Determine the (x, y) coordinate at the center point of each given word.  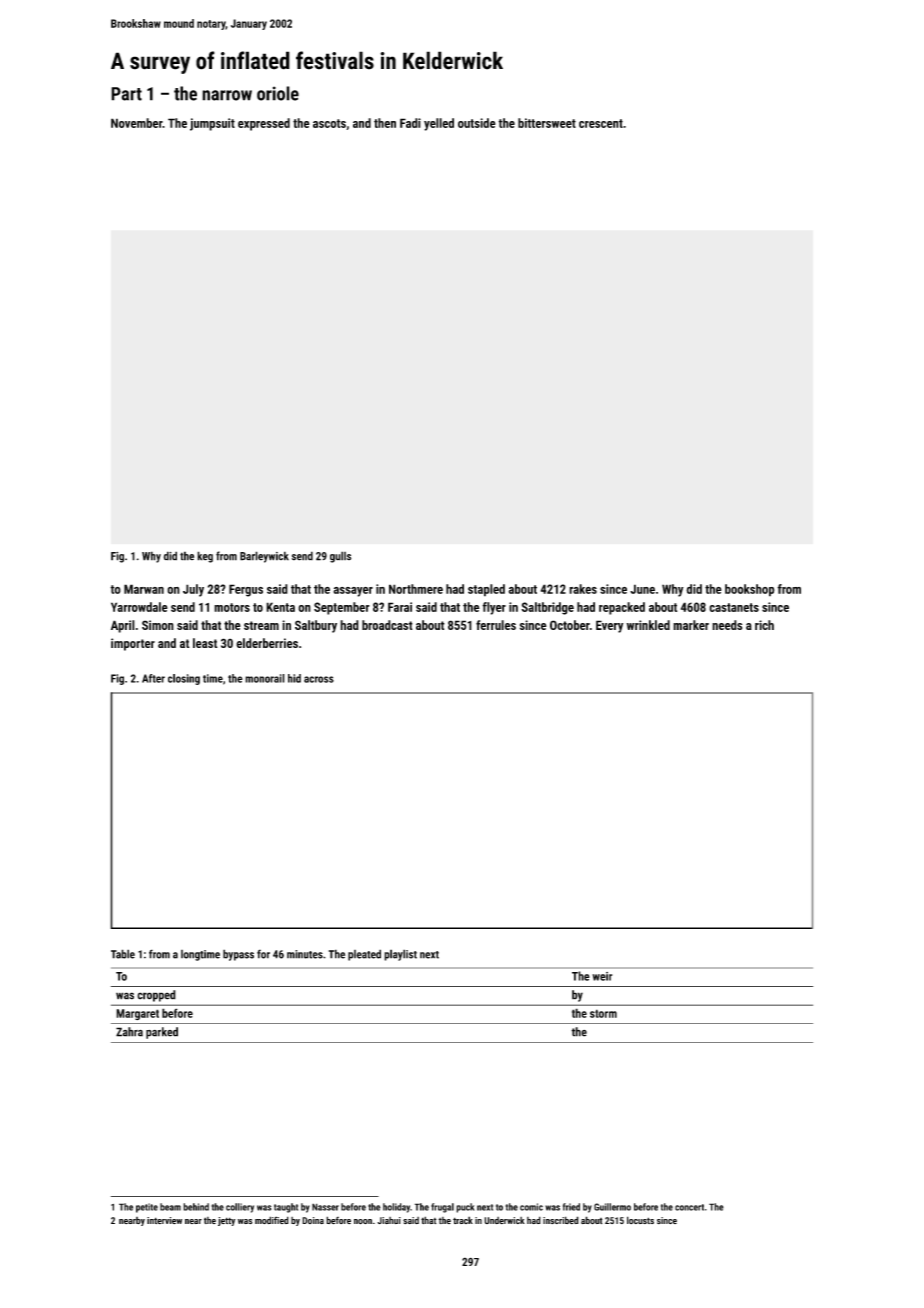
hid (294, 678)
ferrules (496, 625)
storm (603, 1013)
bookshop (750, 590)
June (642, 589)
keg (205, 557)
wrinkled (648, 625)
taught (286, 1208)
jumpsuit (212, 124)
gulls (340, 557)
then (385, 123)
